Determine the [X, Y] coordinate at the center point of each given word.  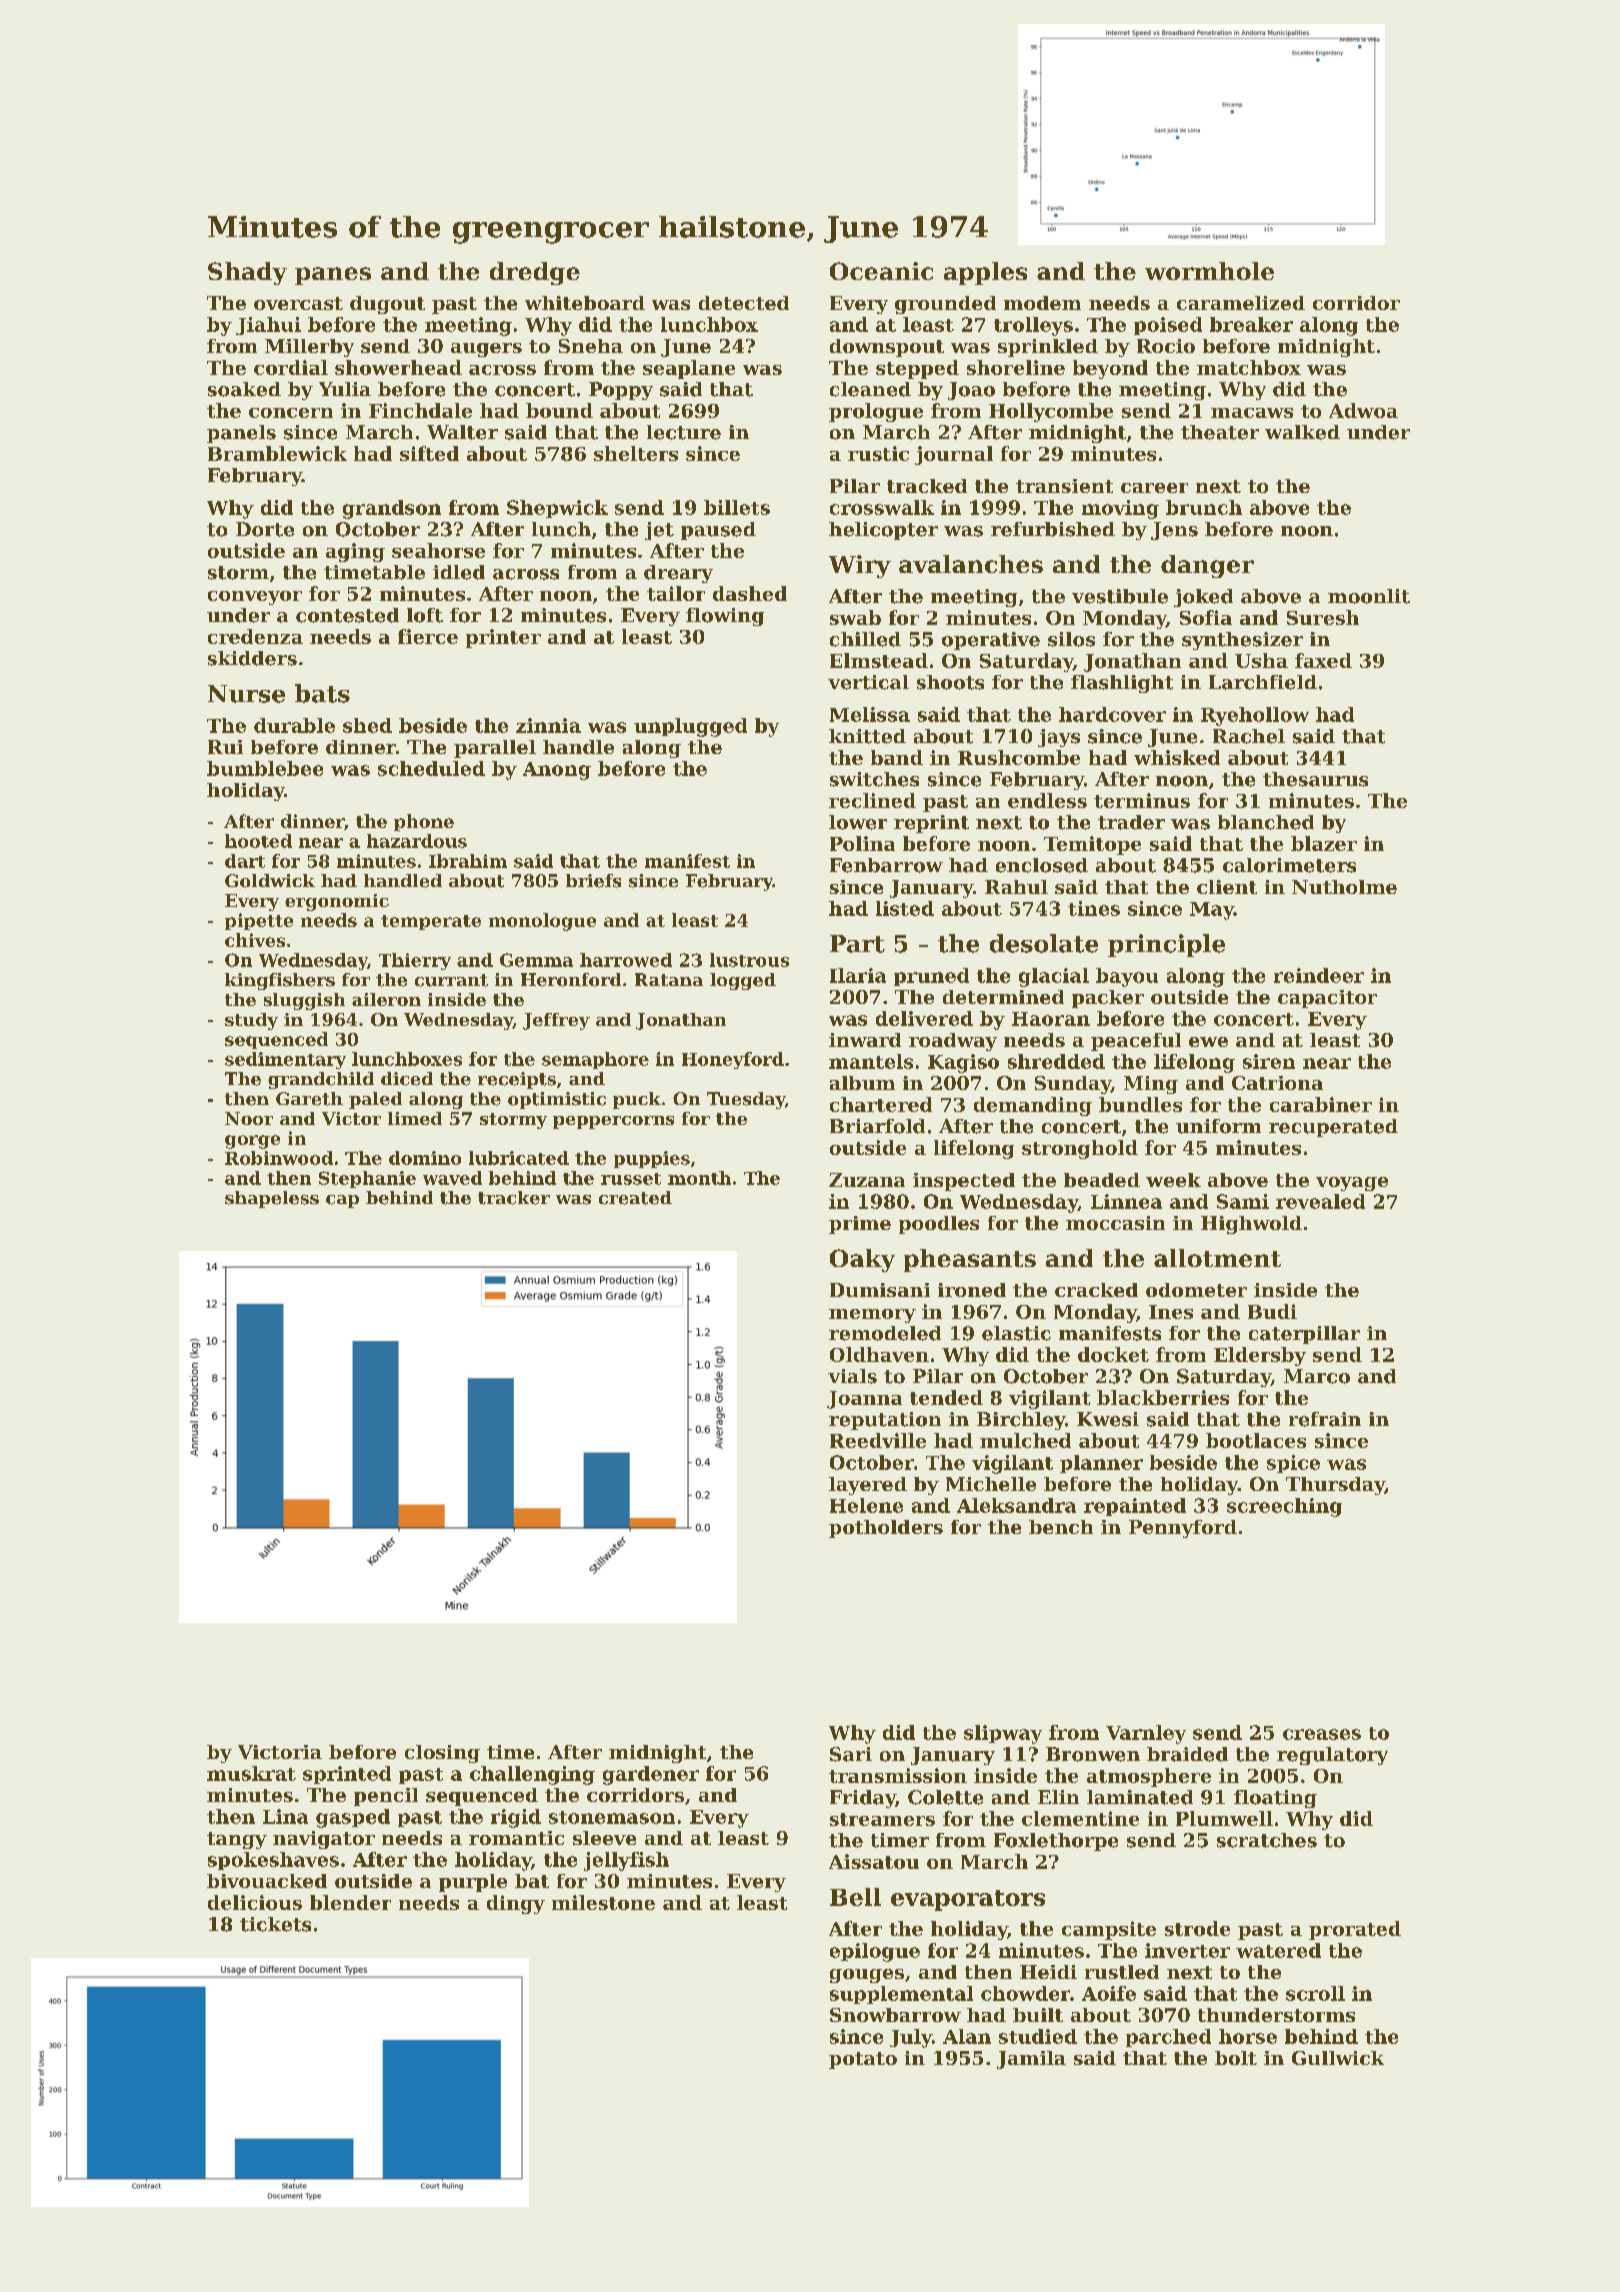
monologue [542, 922]
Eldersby [1260, 1356]
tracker [514, 1198]
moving [1120, 509]
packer [1108, 999]
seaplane [689, 369]
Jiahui [268, 326]
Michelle [991, 1484]
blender [350, 1902]
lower [858, 822]
